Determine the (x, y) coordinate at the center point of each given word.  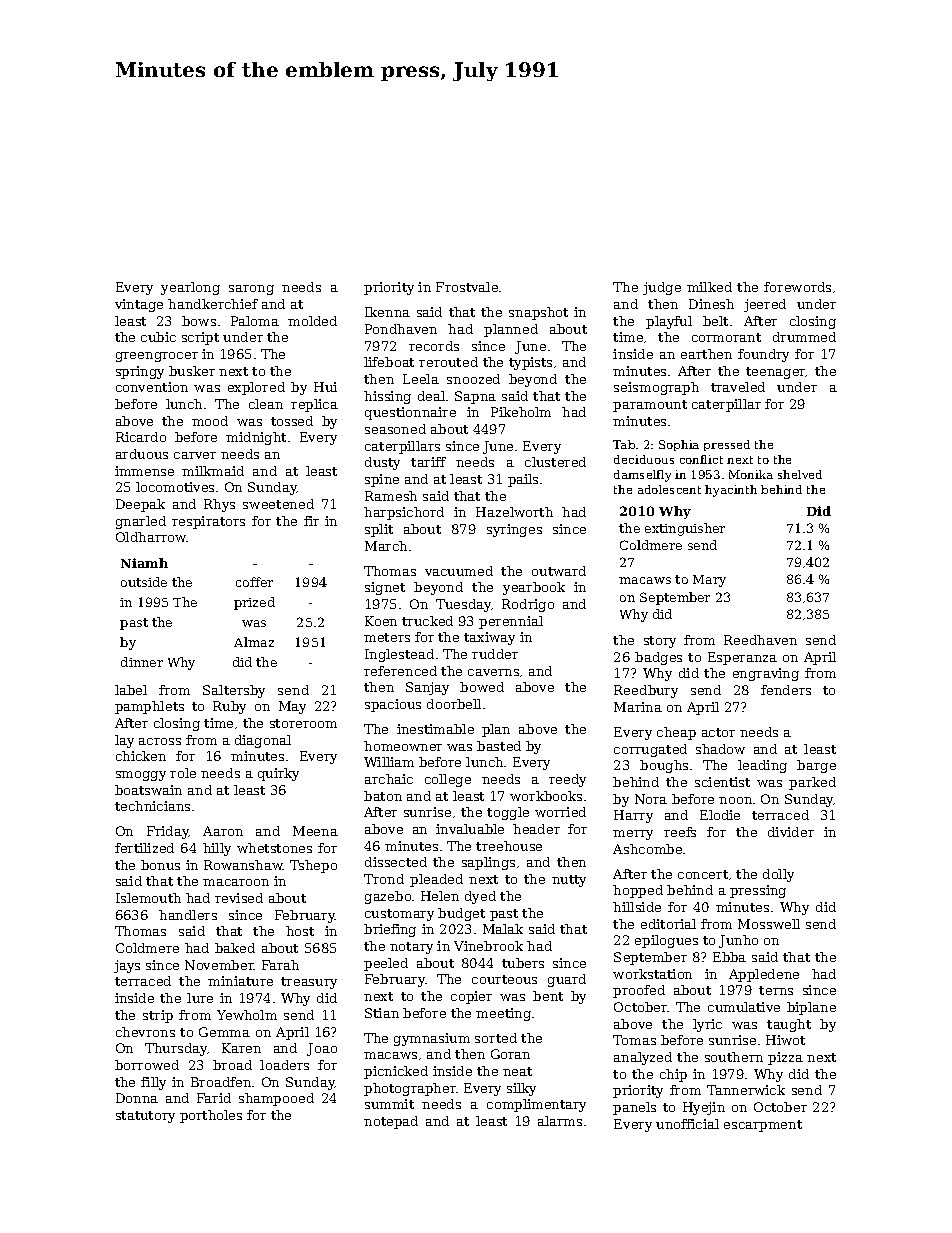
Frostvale (467, 287)
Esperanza (742, 658)
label (131, 690)
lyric (707, 1025)
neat (517, 1071)
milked (709, 287)
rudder (495, 654)
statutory (145, 1117)
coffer (254, 582)
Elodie (720, 815)
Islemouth (148, 898)
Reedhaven (760, 640)
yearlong (190, 288)
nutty (569, 881)
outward (559, 571)
